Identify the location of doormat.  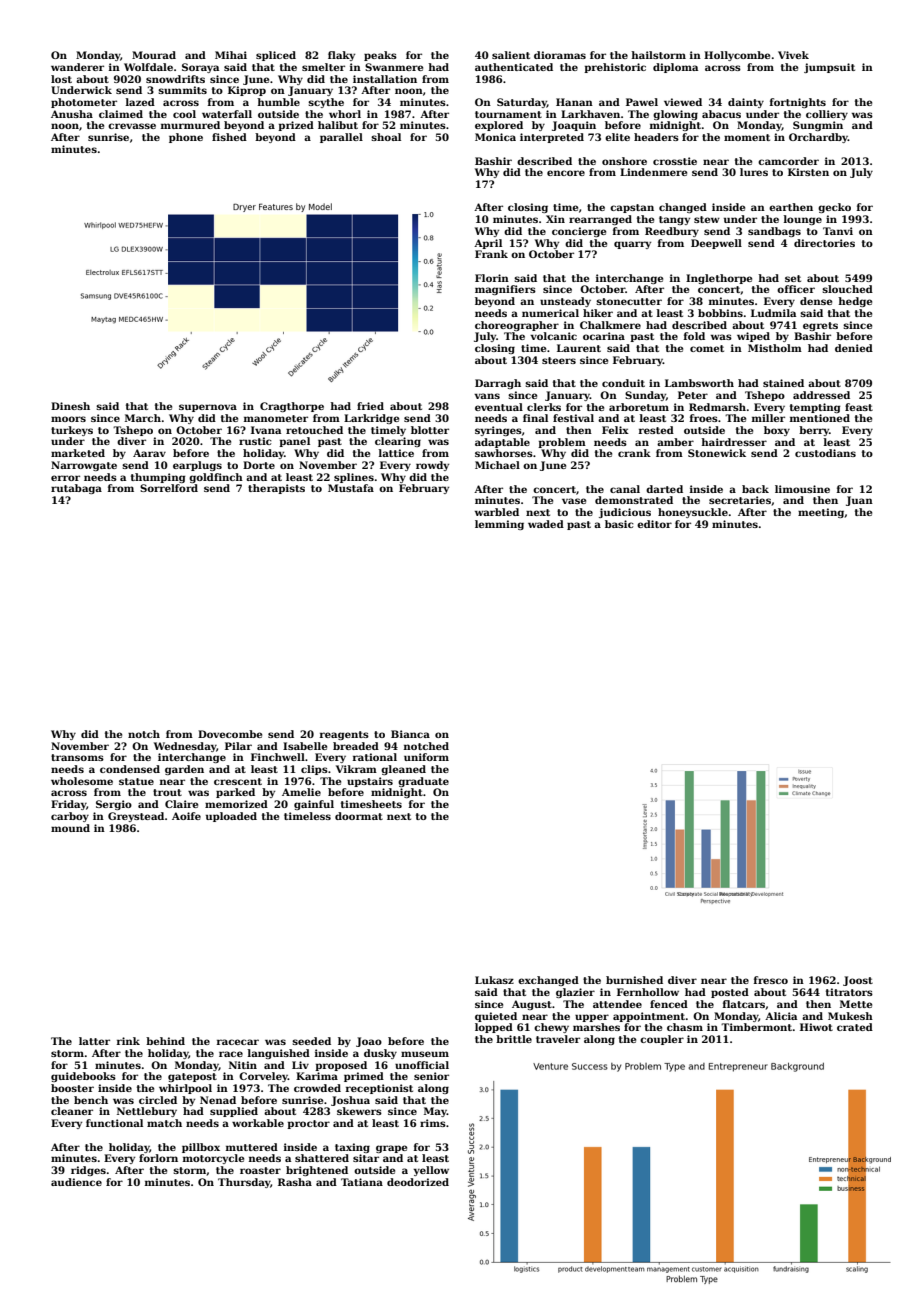
(359, 816).
